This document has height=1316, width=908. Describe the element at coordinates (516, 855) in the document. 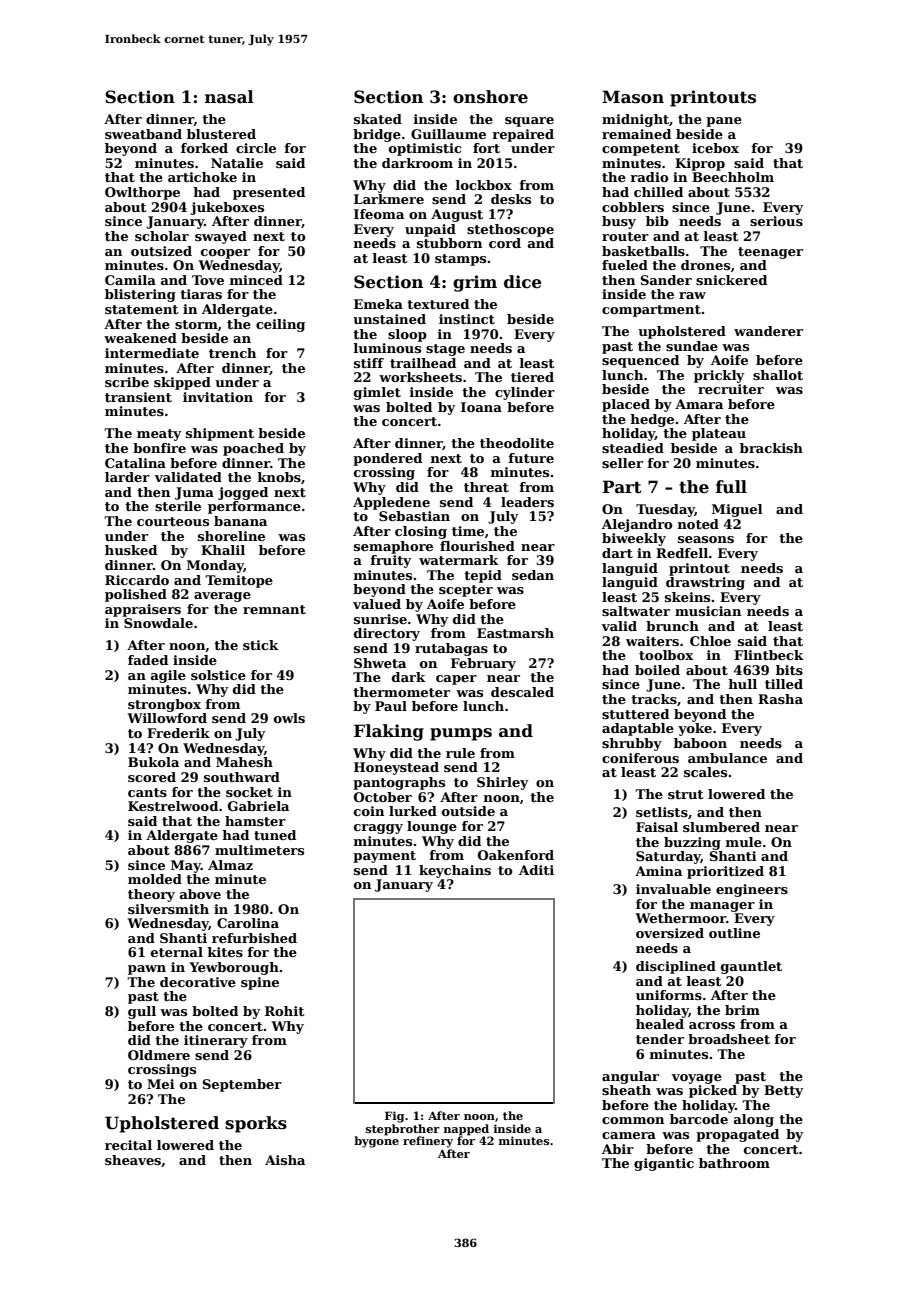

I see `Oakenford` at that location.
